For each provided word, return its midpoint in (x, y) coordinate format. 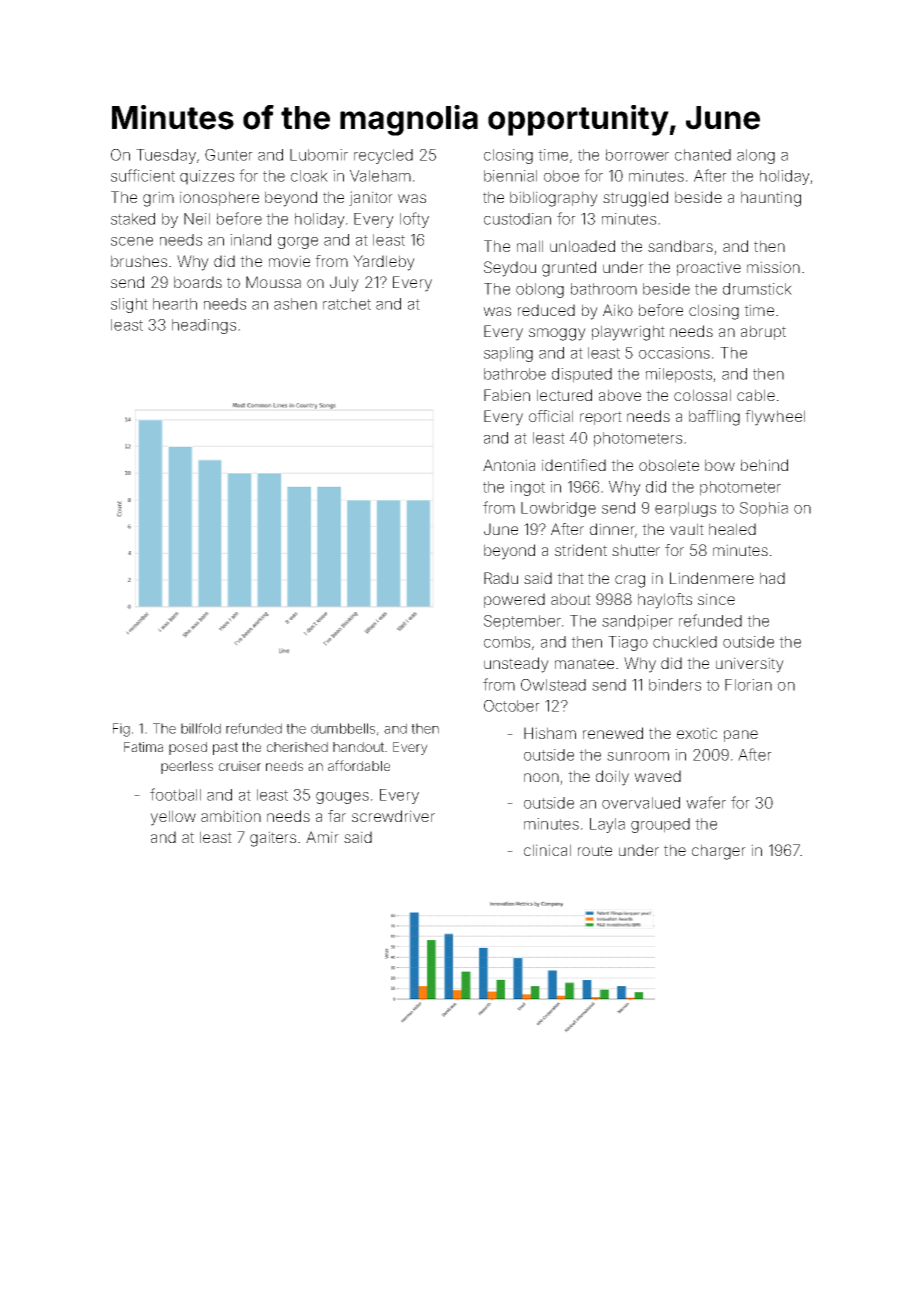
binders (675, 685)
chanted (703, 155)
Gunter (229, 155)
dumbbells (343, 728)
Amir (322, 837)
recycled (383, 156)
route (595, 850)
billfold (201, 728)
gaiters (273, 839)
